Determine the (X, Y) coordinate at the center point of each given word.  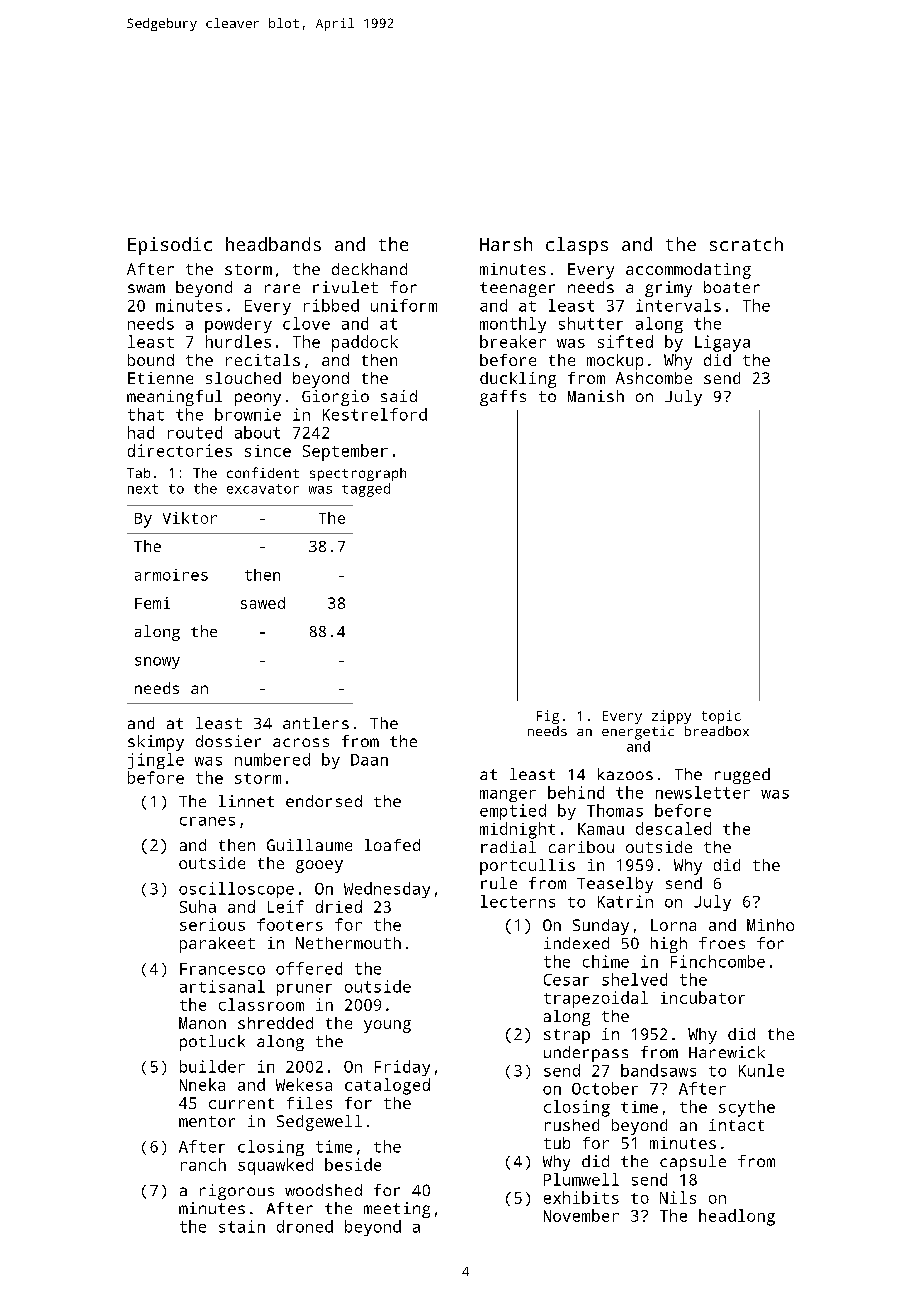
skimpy (156, 743)
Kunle (761, 1070)
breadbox (717, 731)
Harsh (506, 244)
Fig (548, 717)
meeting (397, 1210)
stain (242, 1226)
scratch (746, 244)
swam (146, 288)
